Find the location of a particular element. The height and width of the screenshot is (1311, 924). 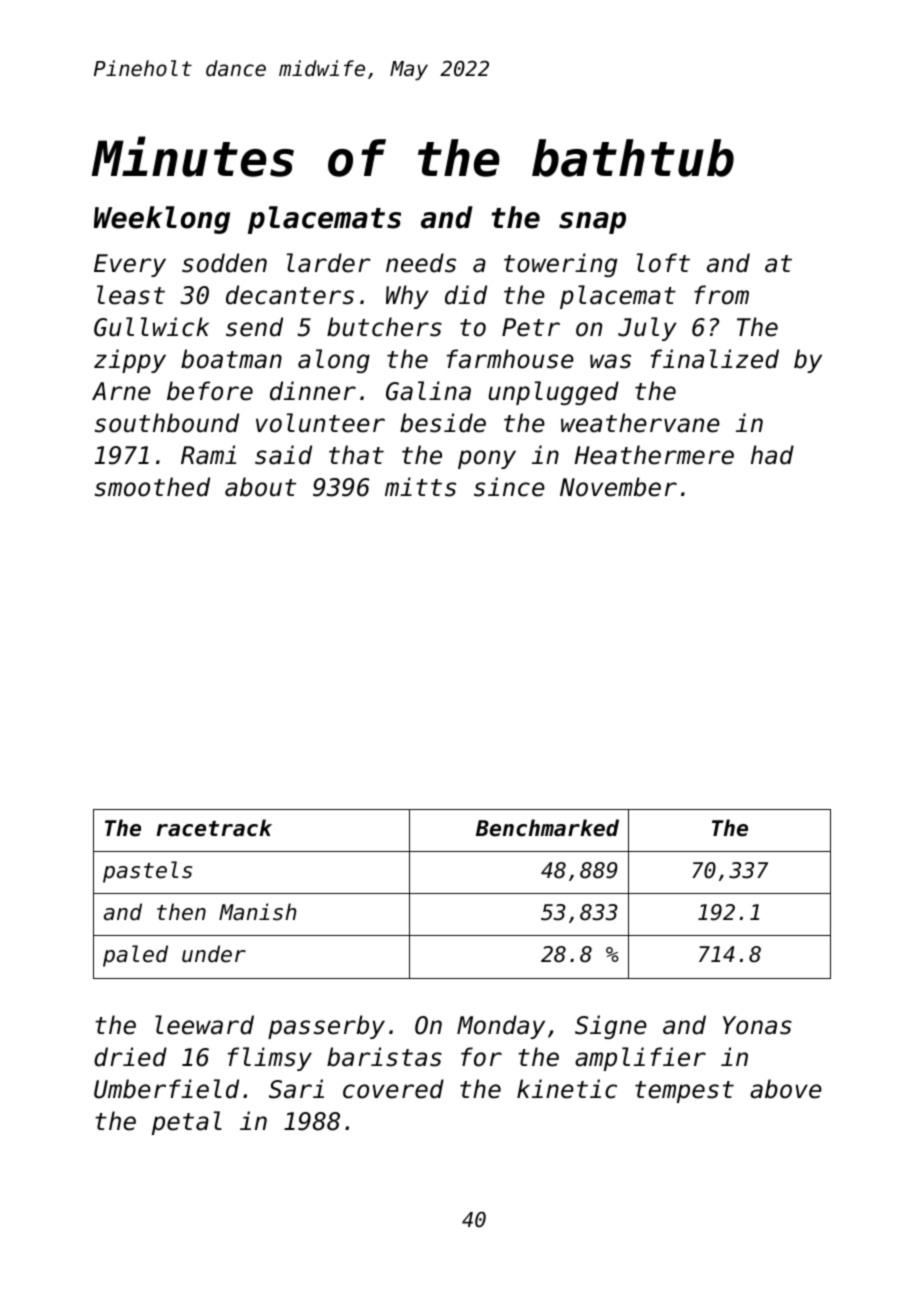

racetrack is located at coordinates (214, 828).
